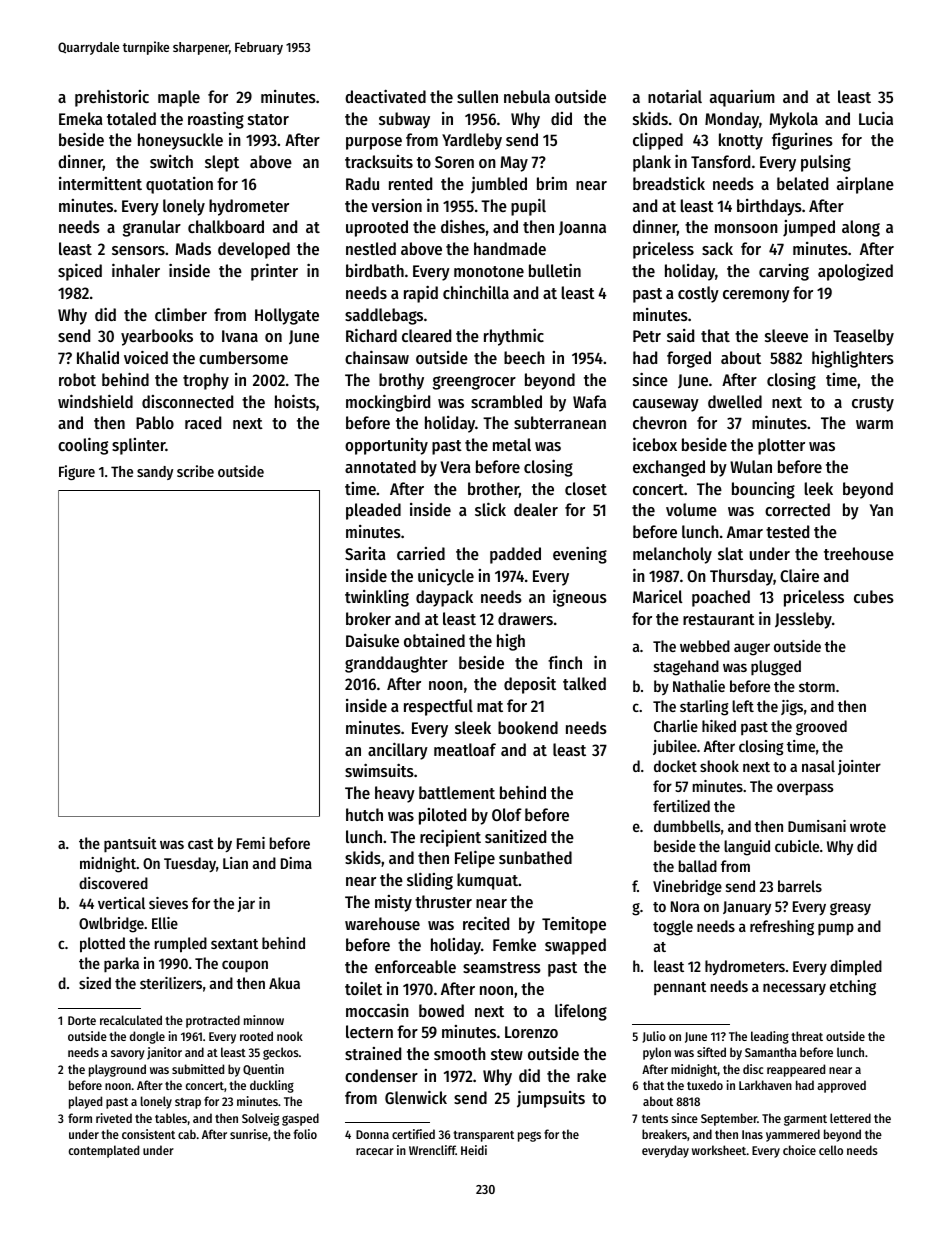  What do you see at coordinates (802, 183) in the image?
I see `belated` at bounding box center [802, 183].
